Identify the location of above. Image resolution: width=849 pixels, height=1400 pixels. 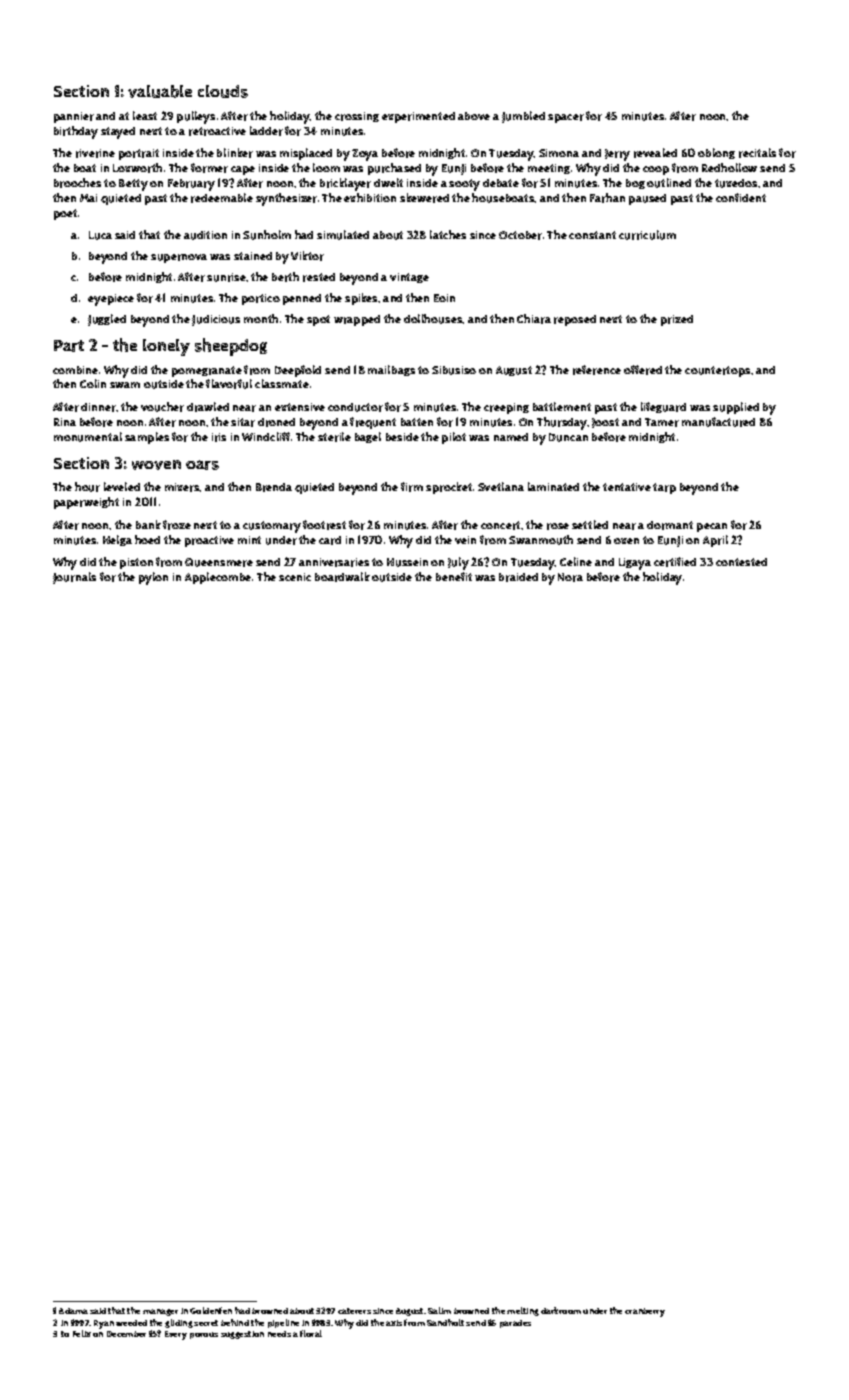
(474, 116).
